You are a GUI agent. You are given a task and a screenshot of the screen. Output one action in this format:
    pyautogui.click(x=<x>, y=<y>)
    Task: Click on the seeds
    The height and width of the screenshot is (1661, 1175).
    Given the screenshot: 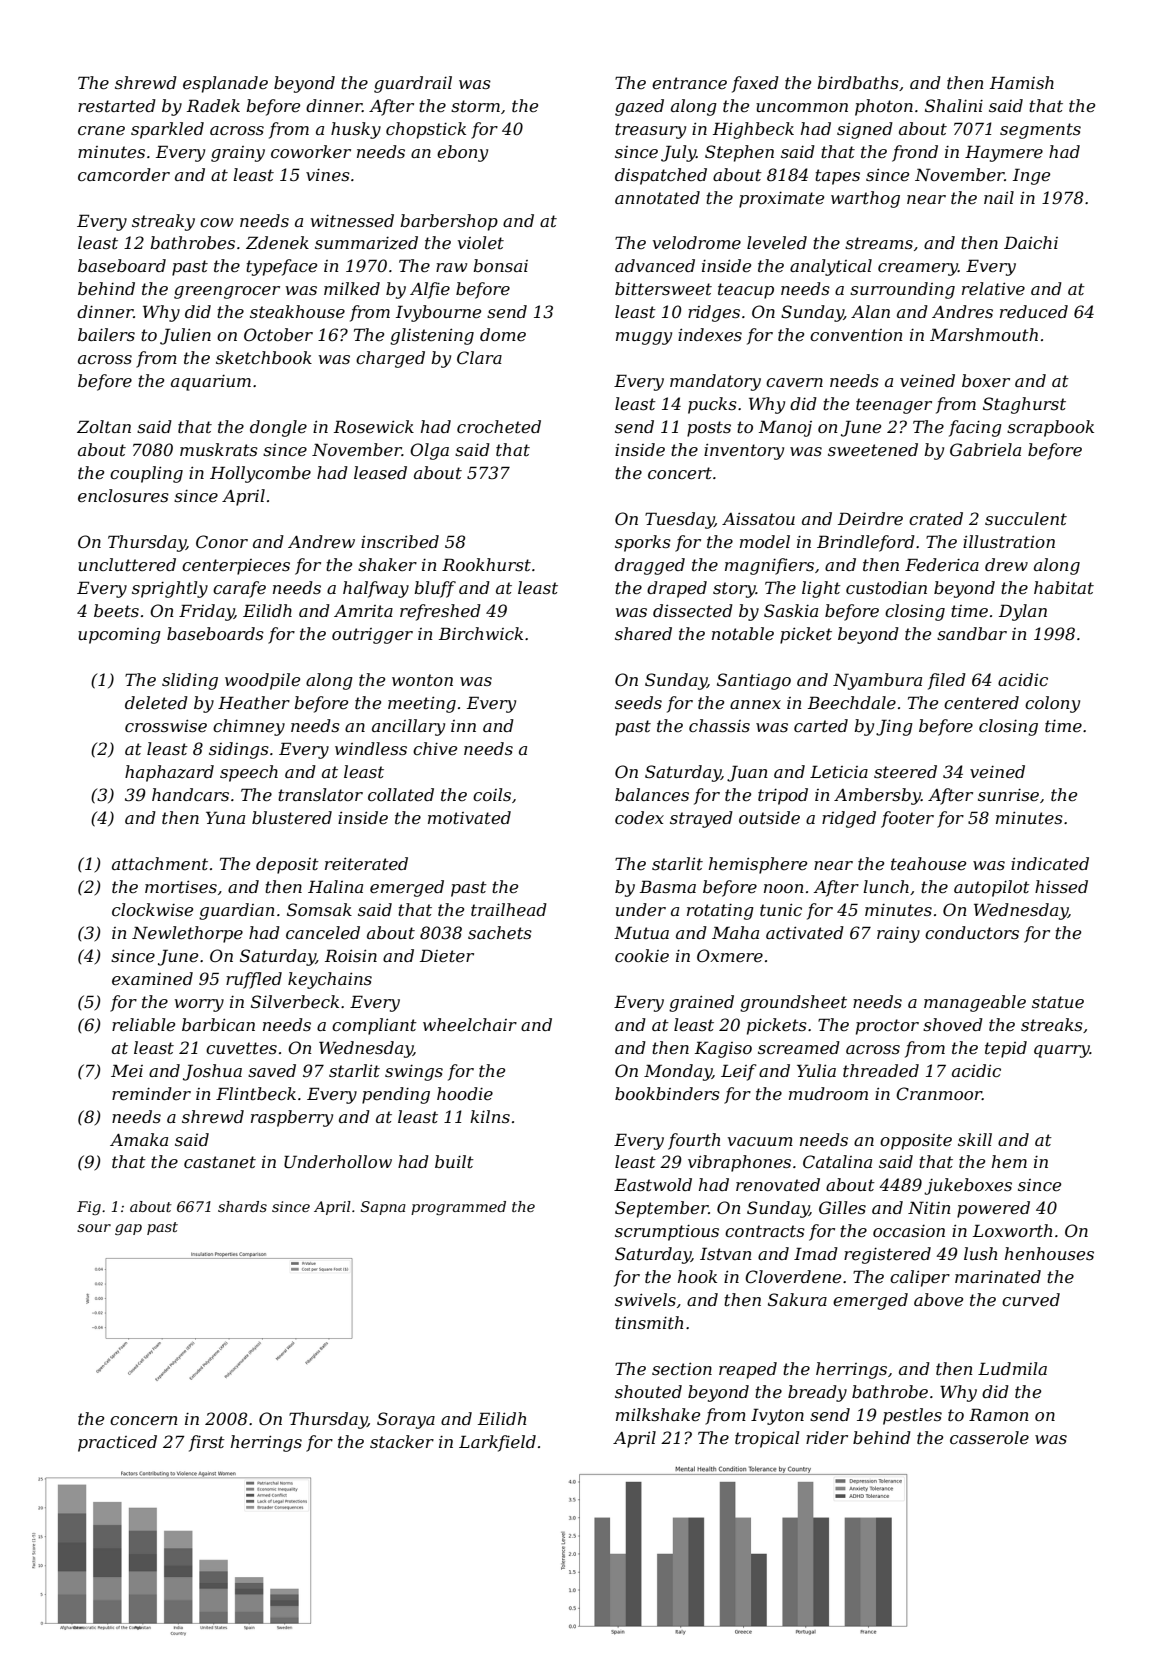 What is the action you would take?
    pyautogui.click(x=638, y=702)
